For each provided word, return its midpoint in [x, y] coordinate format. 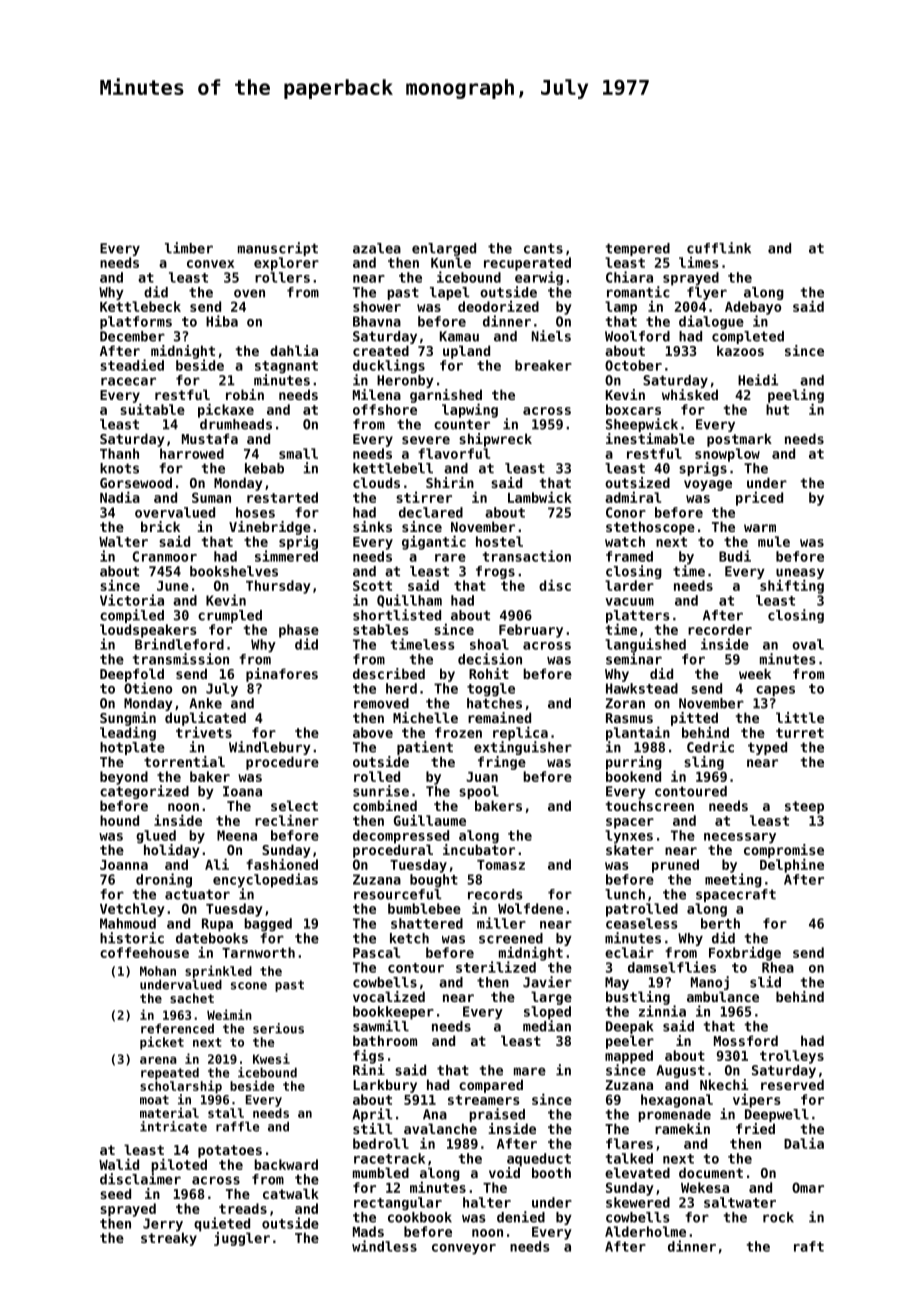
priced [759, 498]
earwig [539, 278]
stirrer [424, 497]
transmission [180, 659]
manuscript [278, 249]
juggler [242, 1239]
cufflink [719, 248]
